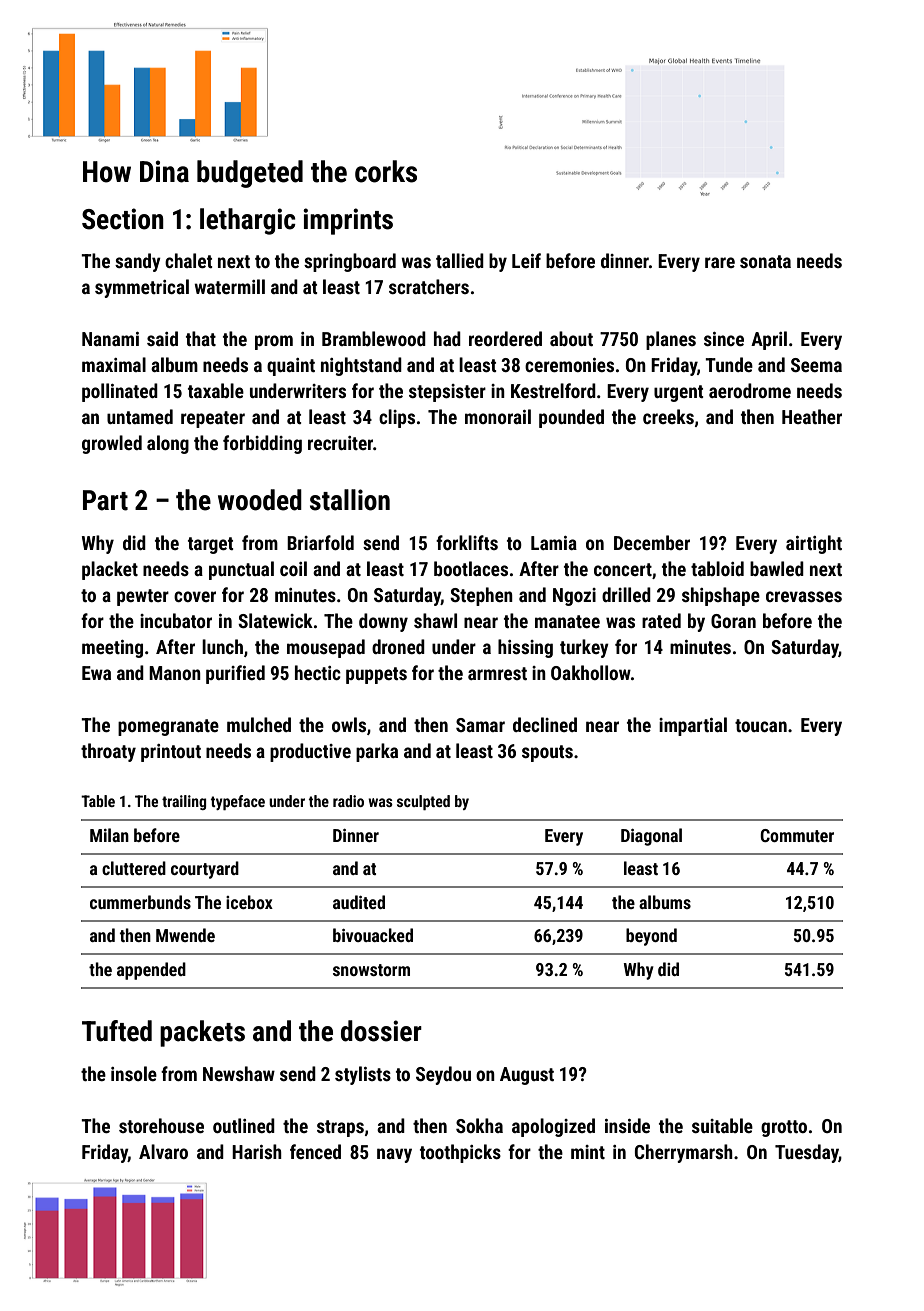 This document has width=924, height=1311. I want to click on mulched, so click(259, 724).
